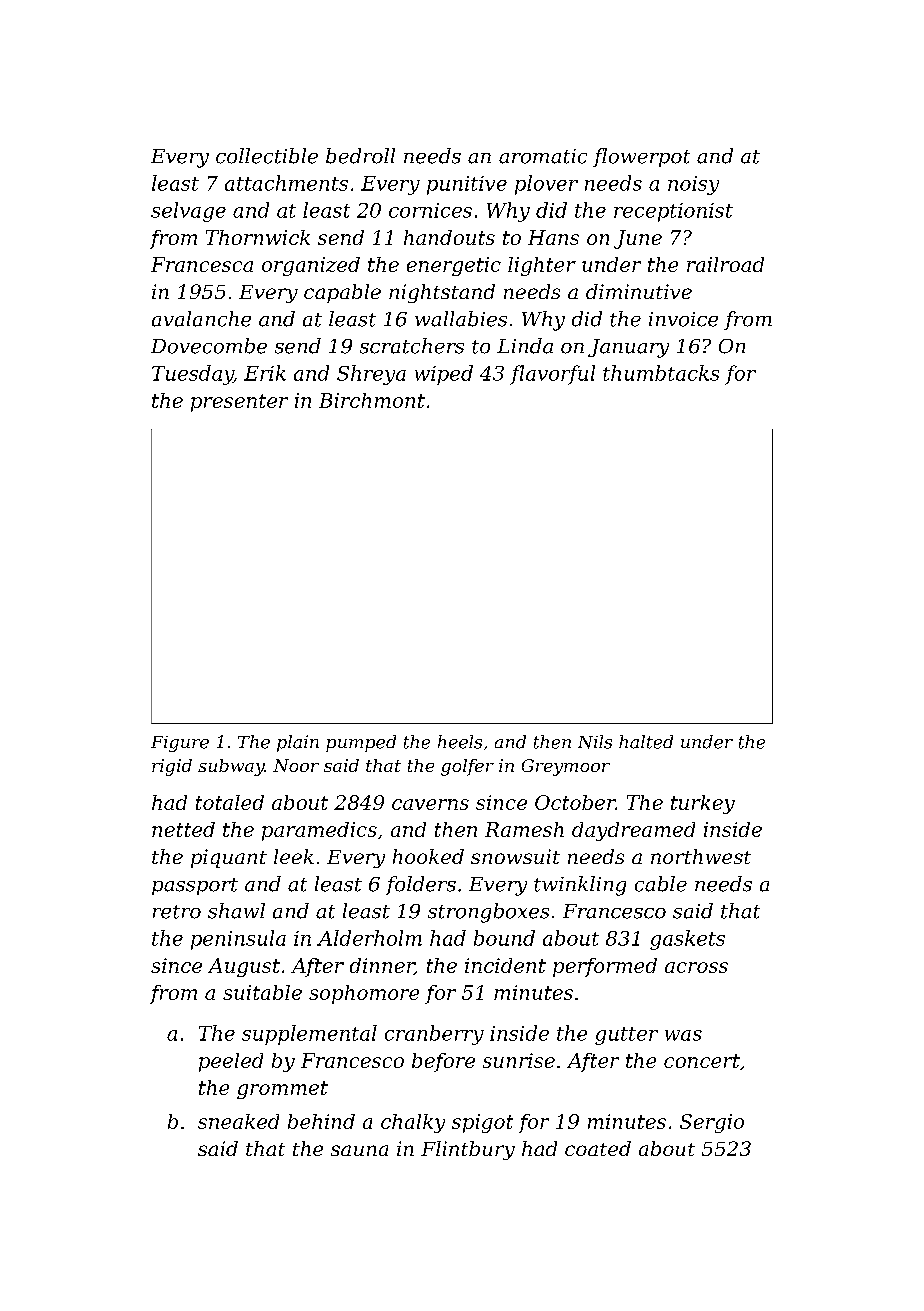  What do you see at coordinates (172, 767) in the document?
I see `rigid` at bounding box center [172, 767].
